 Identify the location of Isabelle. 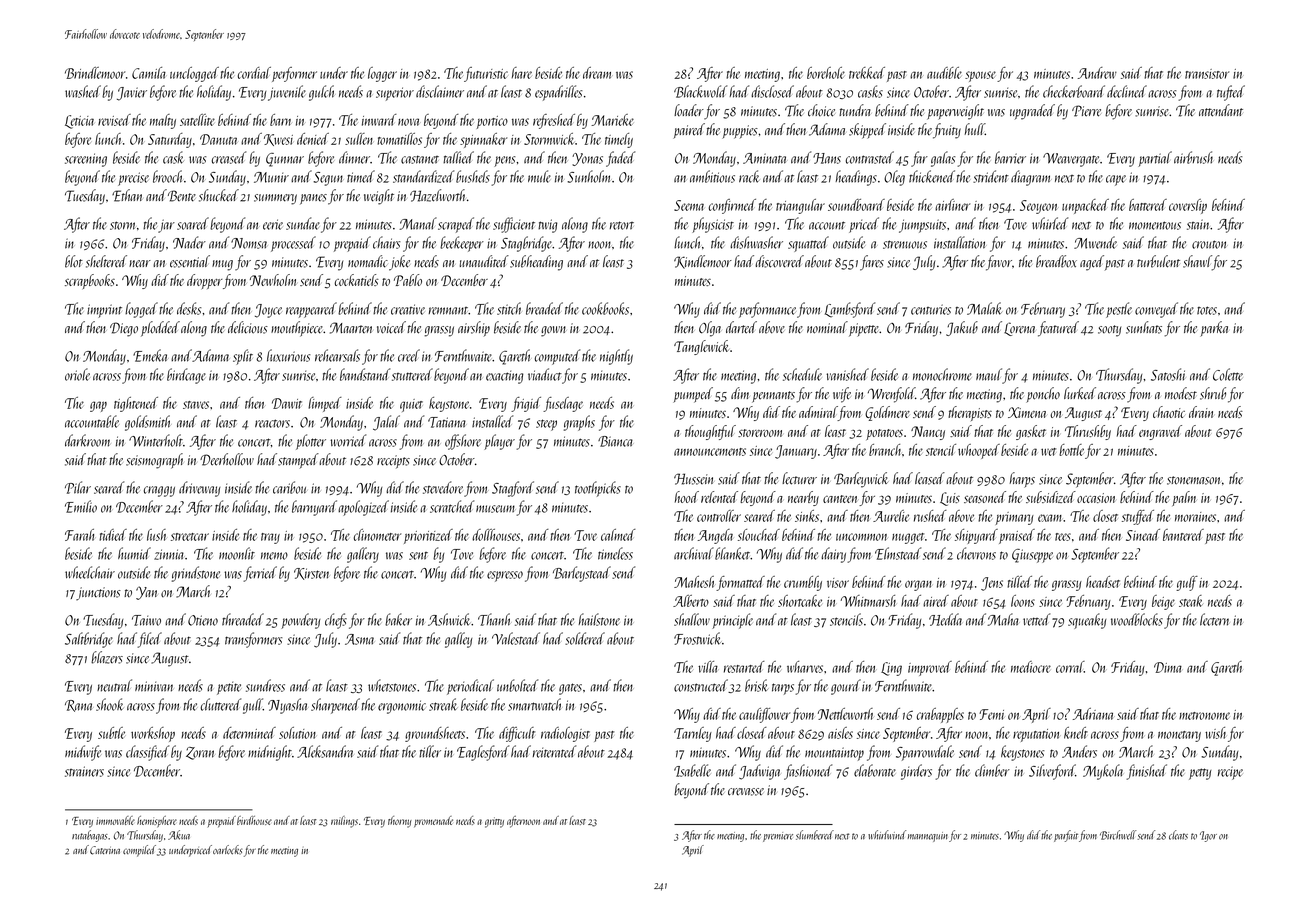
(692, 770).
